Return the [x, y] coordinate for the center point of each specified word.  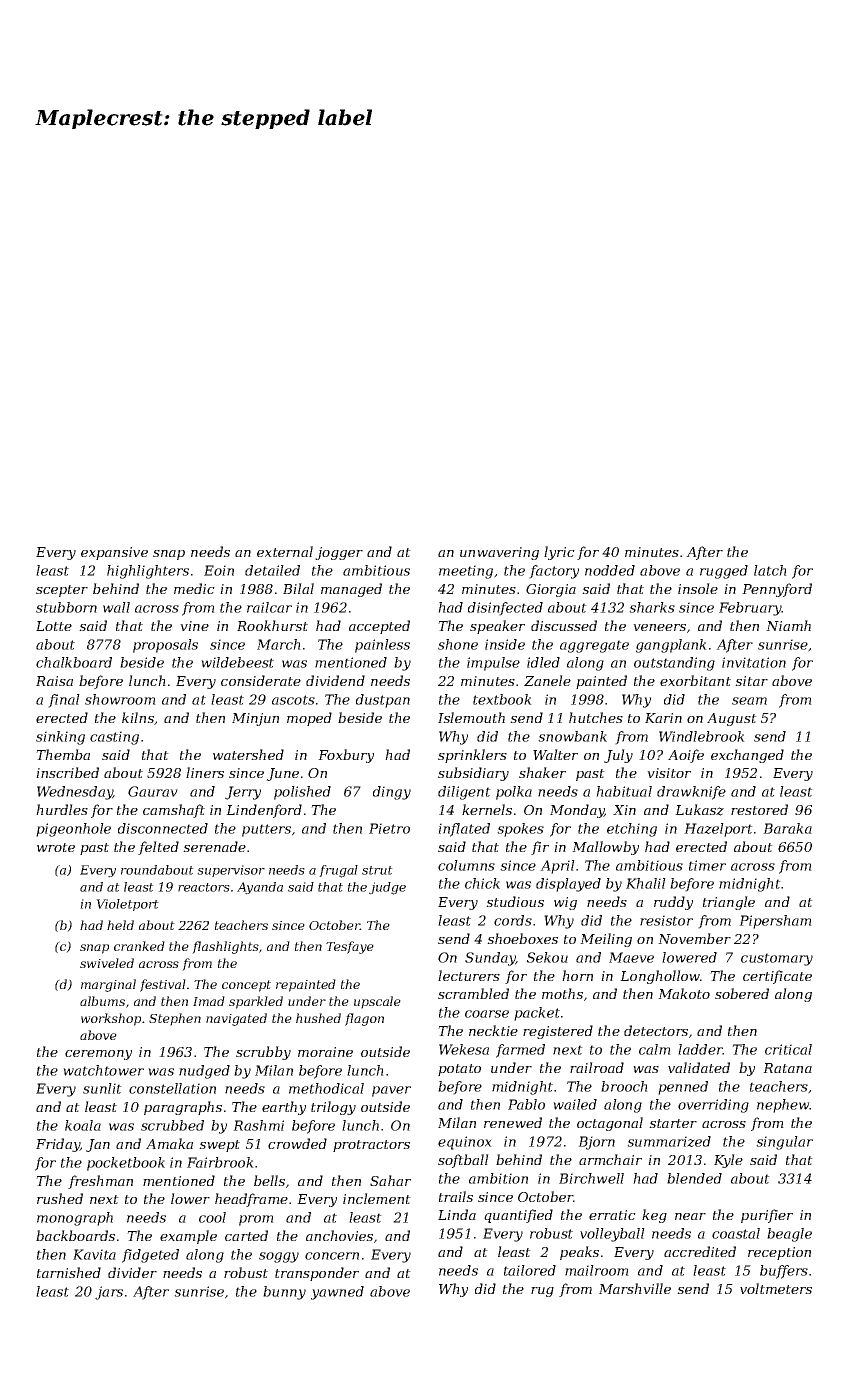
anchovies [339, 1235]
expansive [114, 553]
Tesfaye [350, 947]
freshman [100, 1182]
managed [351, 590]
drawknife [691, 793]
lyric [559, 553]
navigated [236, 1019]
